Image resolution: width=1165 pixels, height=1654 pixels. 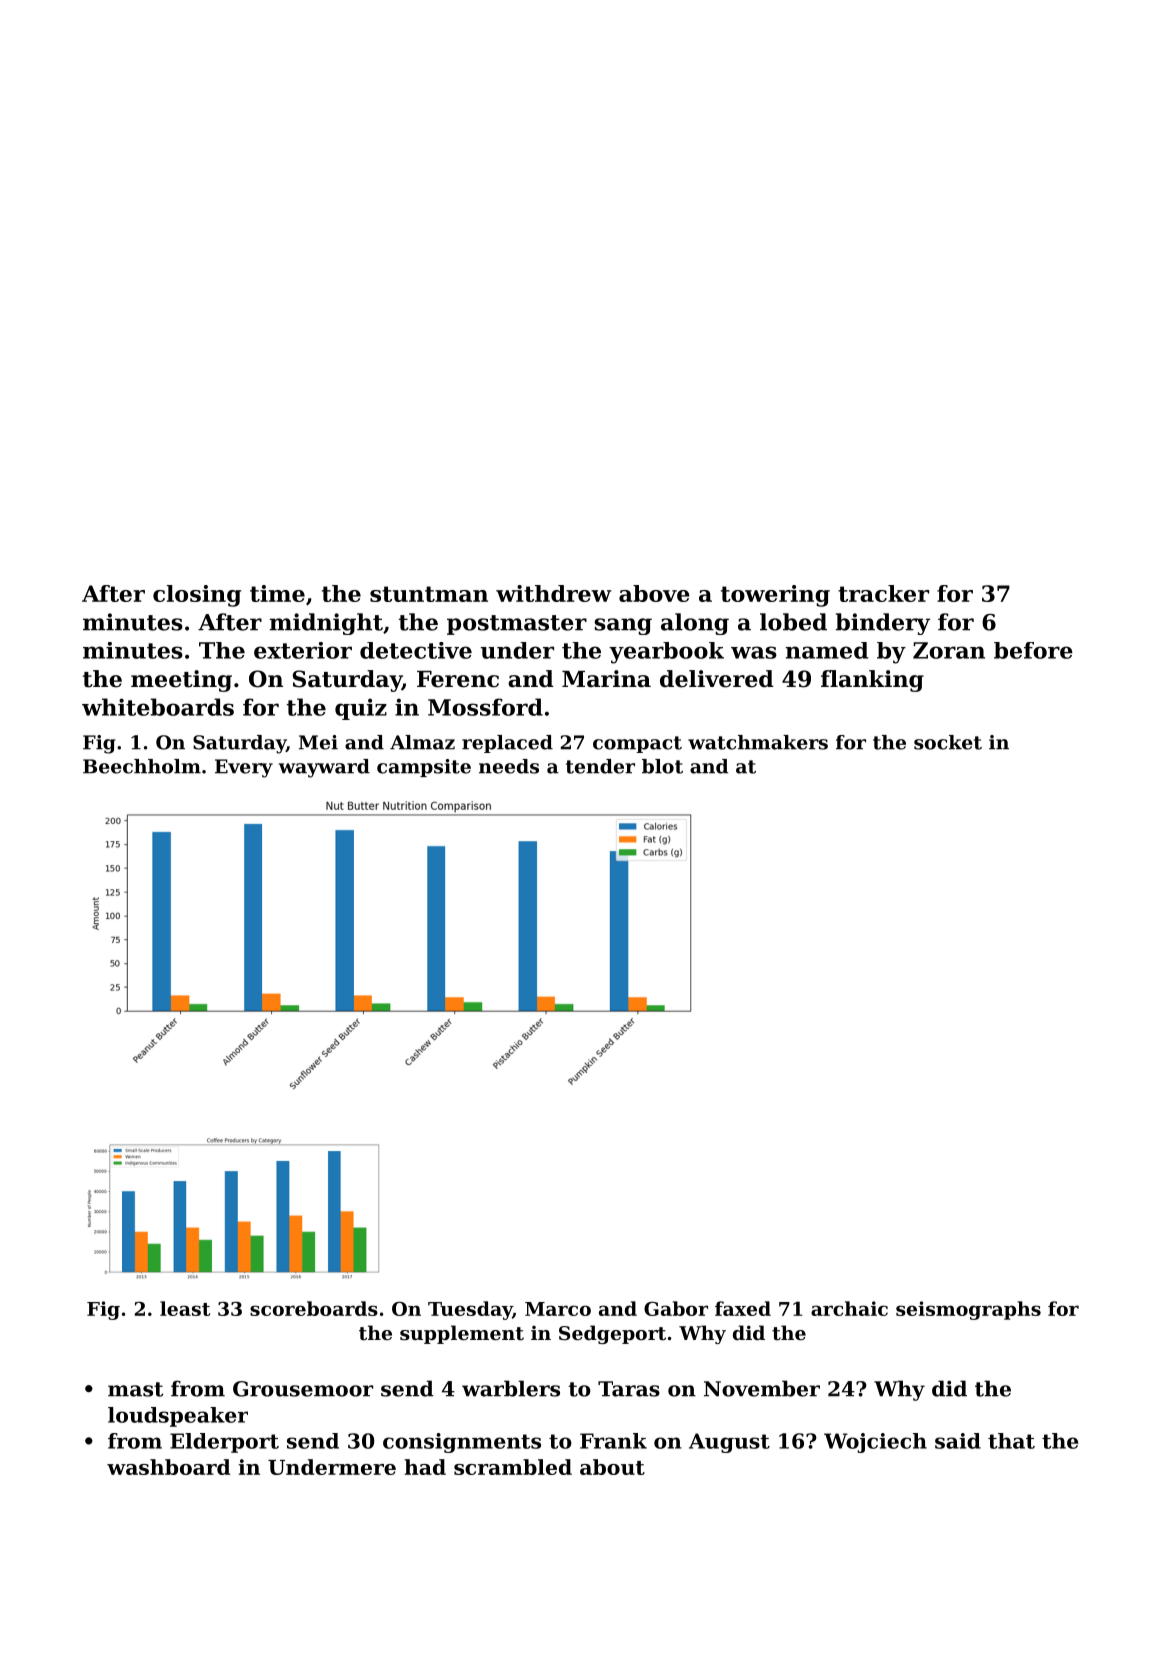 I want to click on washboard, so click(x=168, y=1467).
